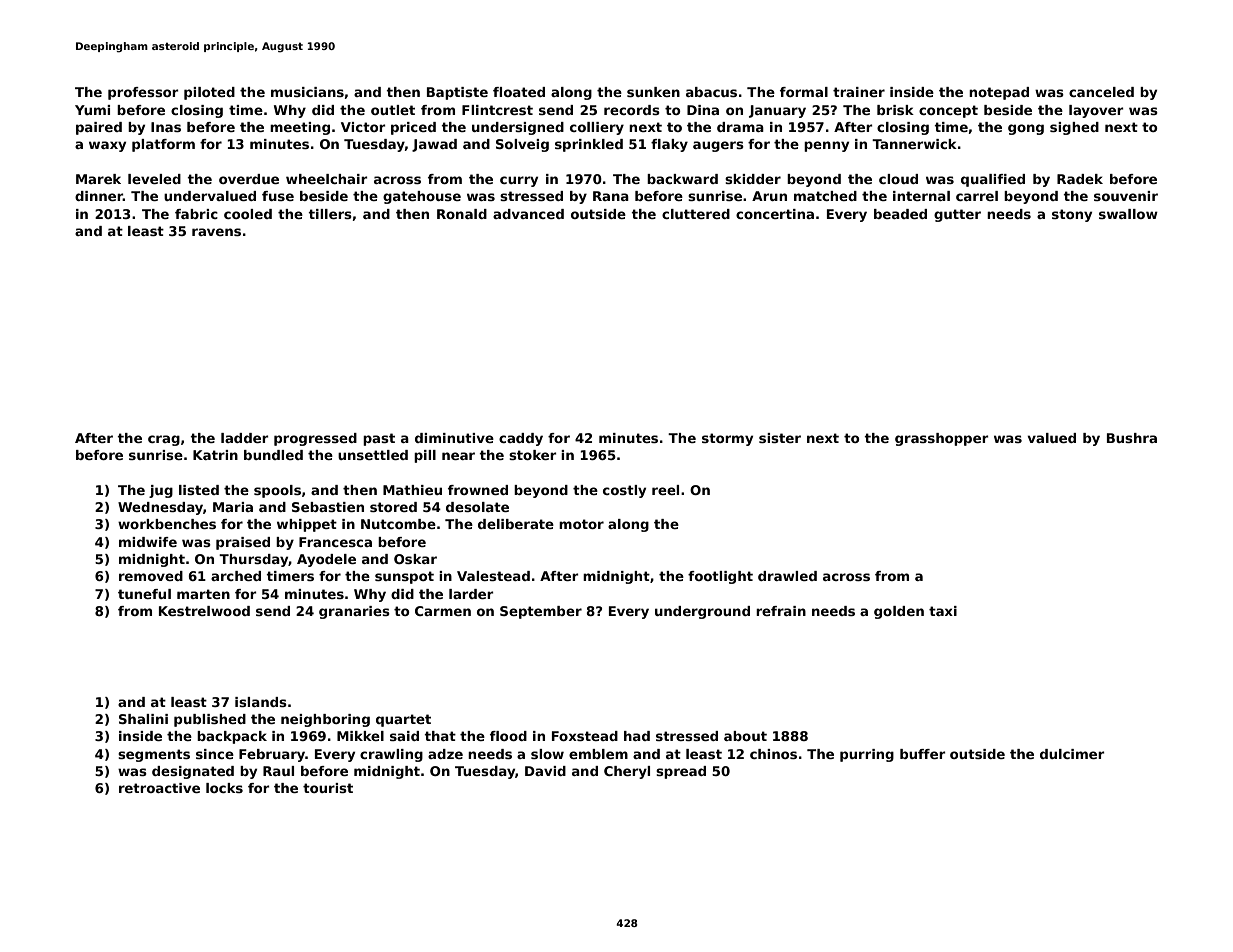  What do you see at coordinates (278, 771) in the screenshot?
I see `Raul` at bounding box center [278, 771].
